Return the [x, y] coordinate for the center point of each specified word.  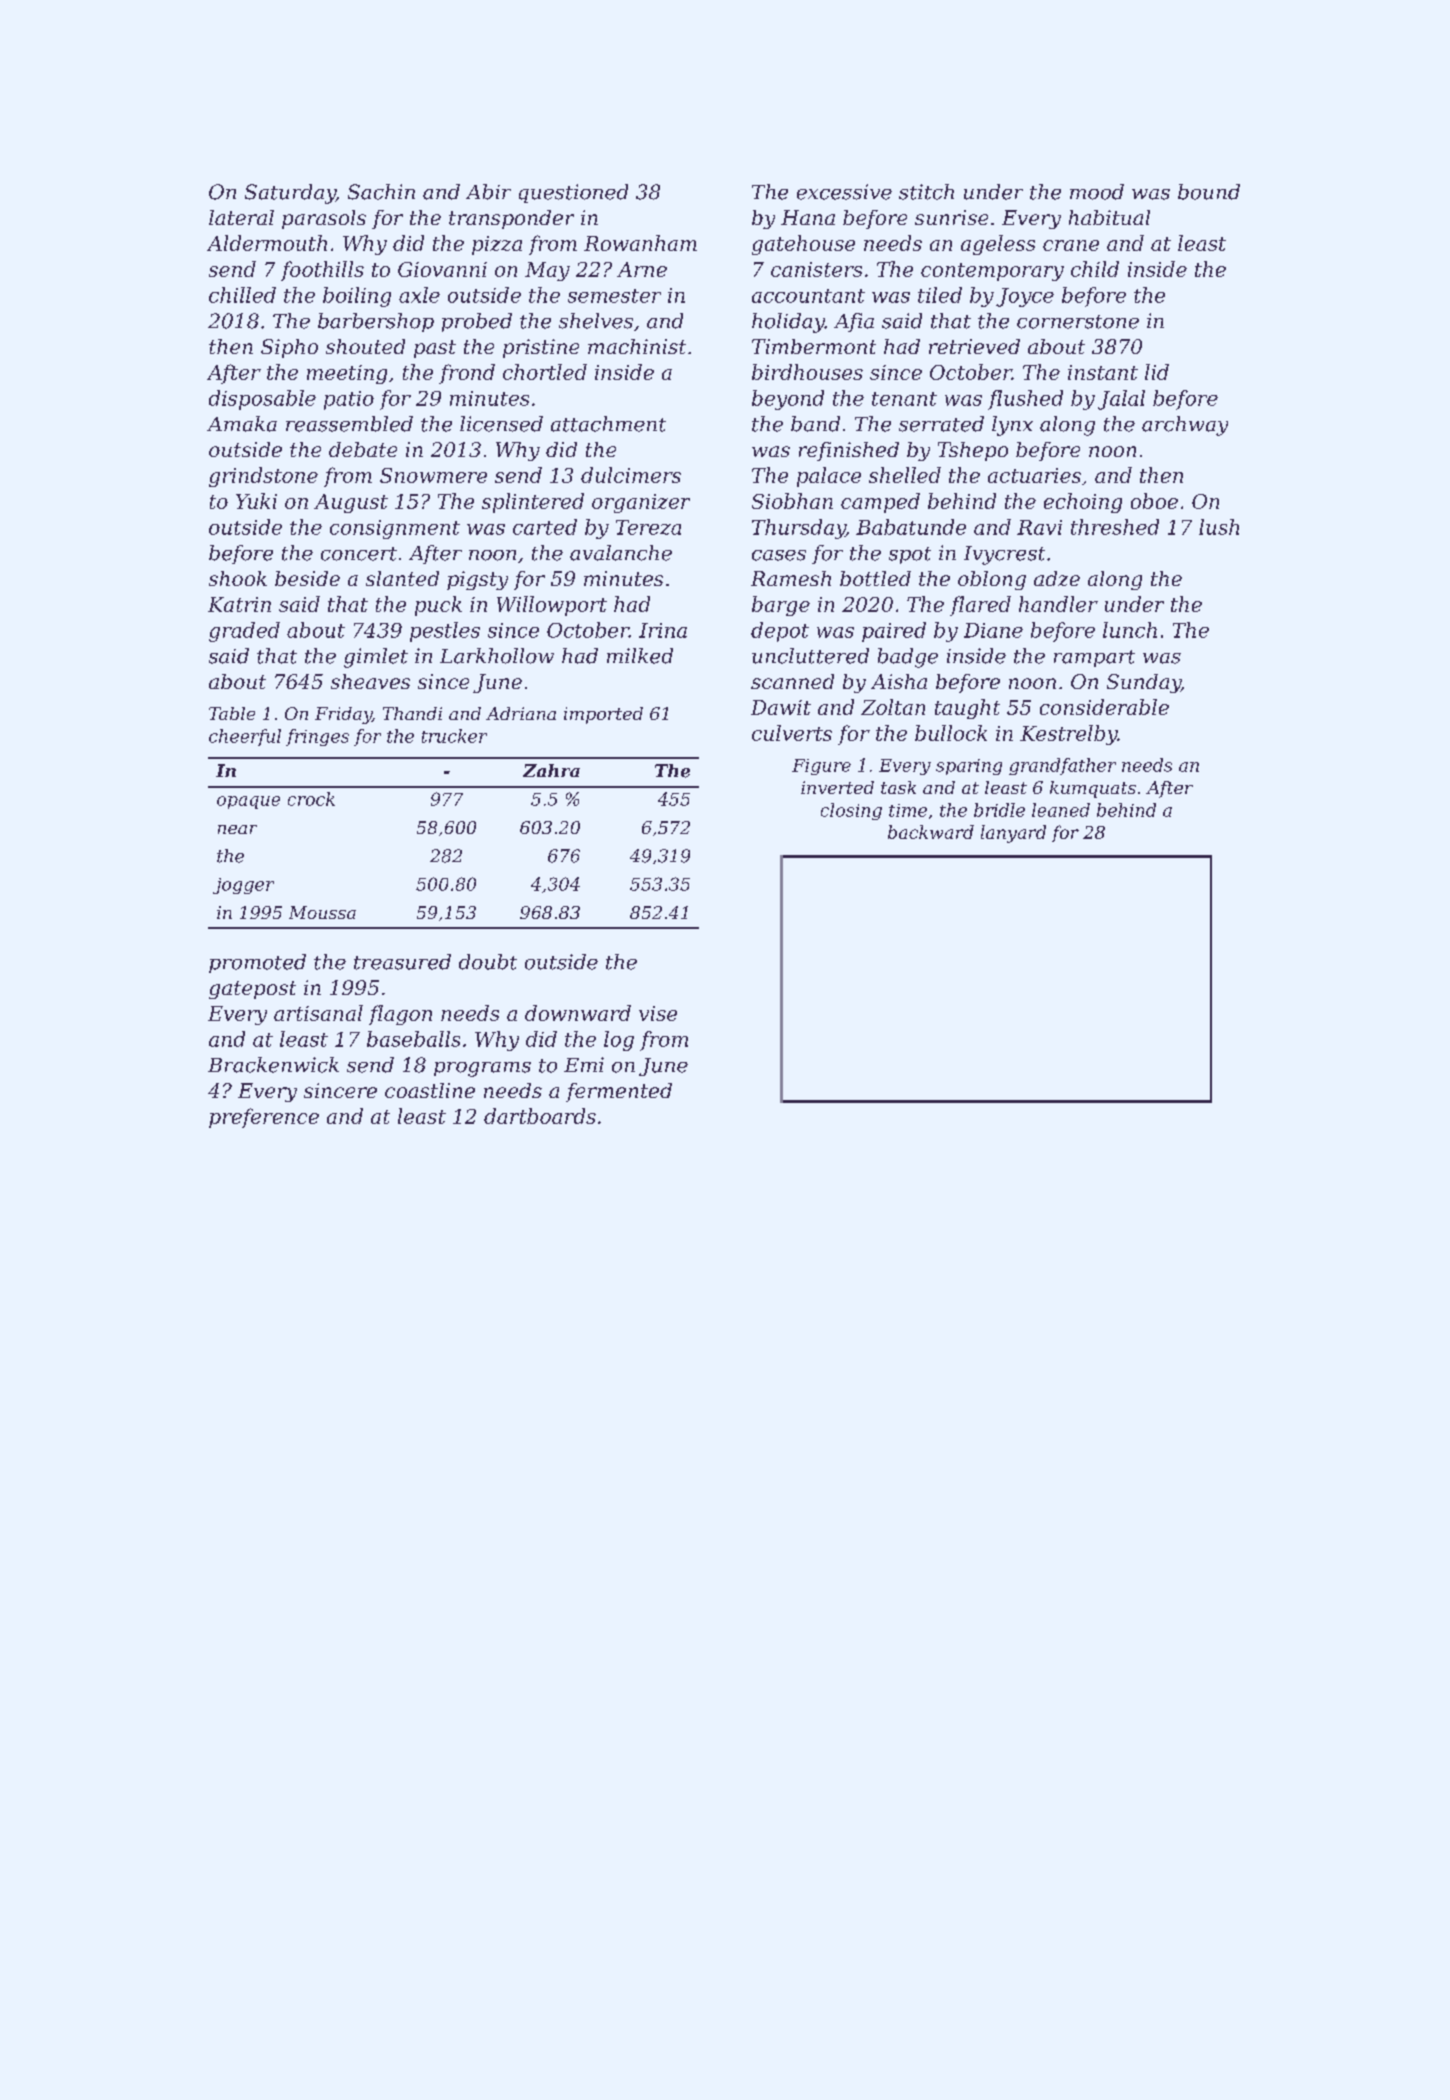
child [1095, 269]
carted [545, 527]
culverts [792, 733]
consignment [395, 529]
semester [614, 296]
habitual [1109, 217]
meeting [347, 374]
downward [578, 1013]
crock [311, 799]
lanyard [1013, 834]
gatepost [252, 990]
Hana [808, 217]
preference [264, 1118]
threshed [1115, 527]
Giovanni [442, 269]
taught [967, 709]
